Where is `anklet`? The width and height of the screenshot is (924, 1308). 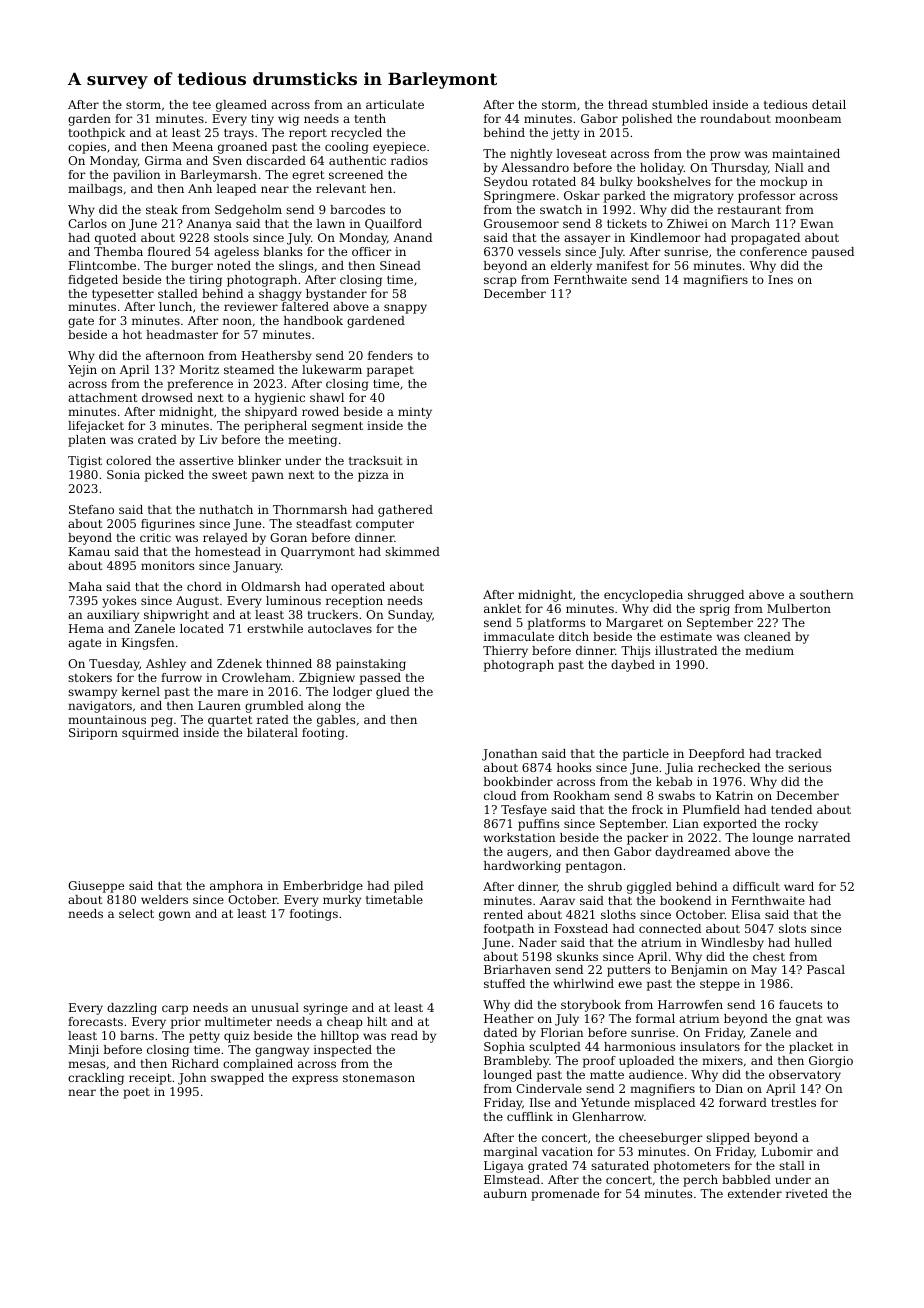 anklet is located at coordinates (502, 608).
